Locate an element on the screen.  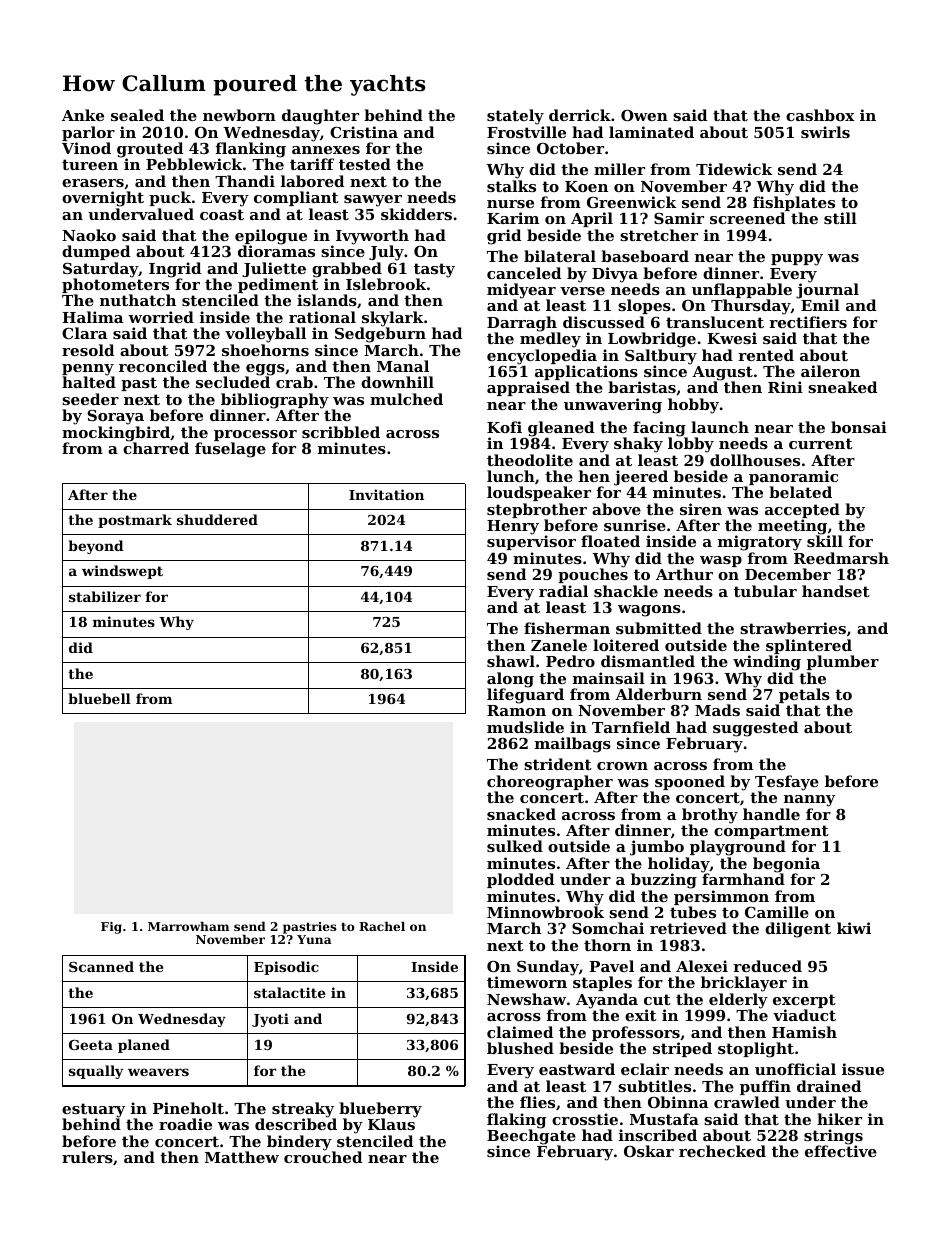
shuddered is located at coordinates (217, 519).
